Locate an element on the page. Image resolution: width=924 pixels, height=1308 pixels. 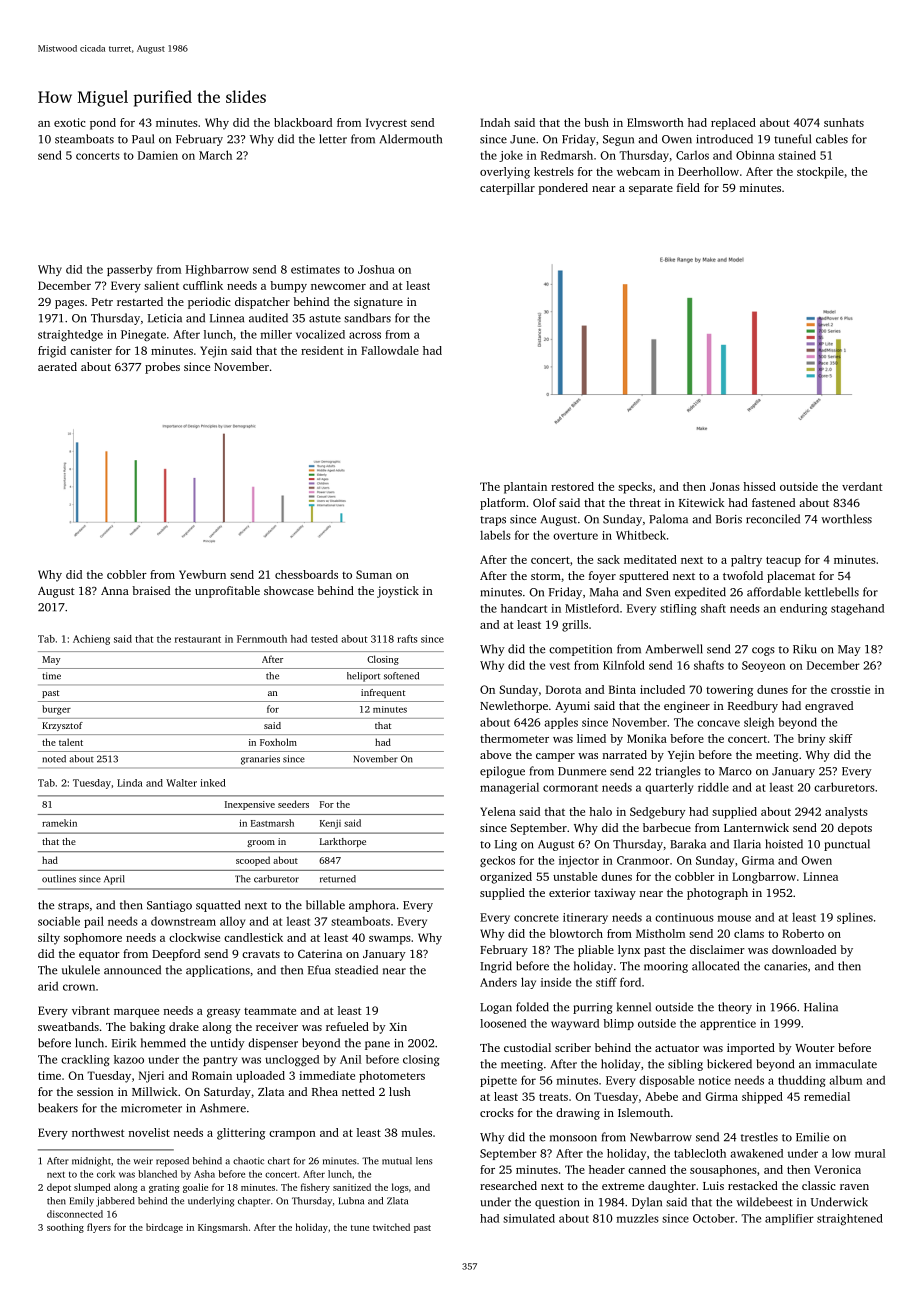
sunhats is located at coordinates (844, 122).
